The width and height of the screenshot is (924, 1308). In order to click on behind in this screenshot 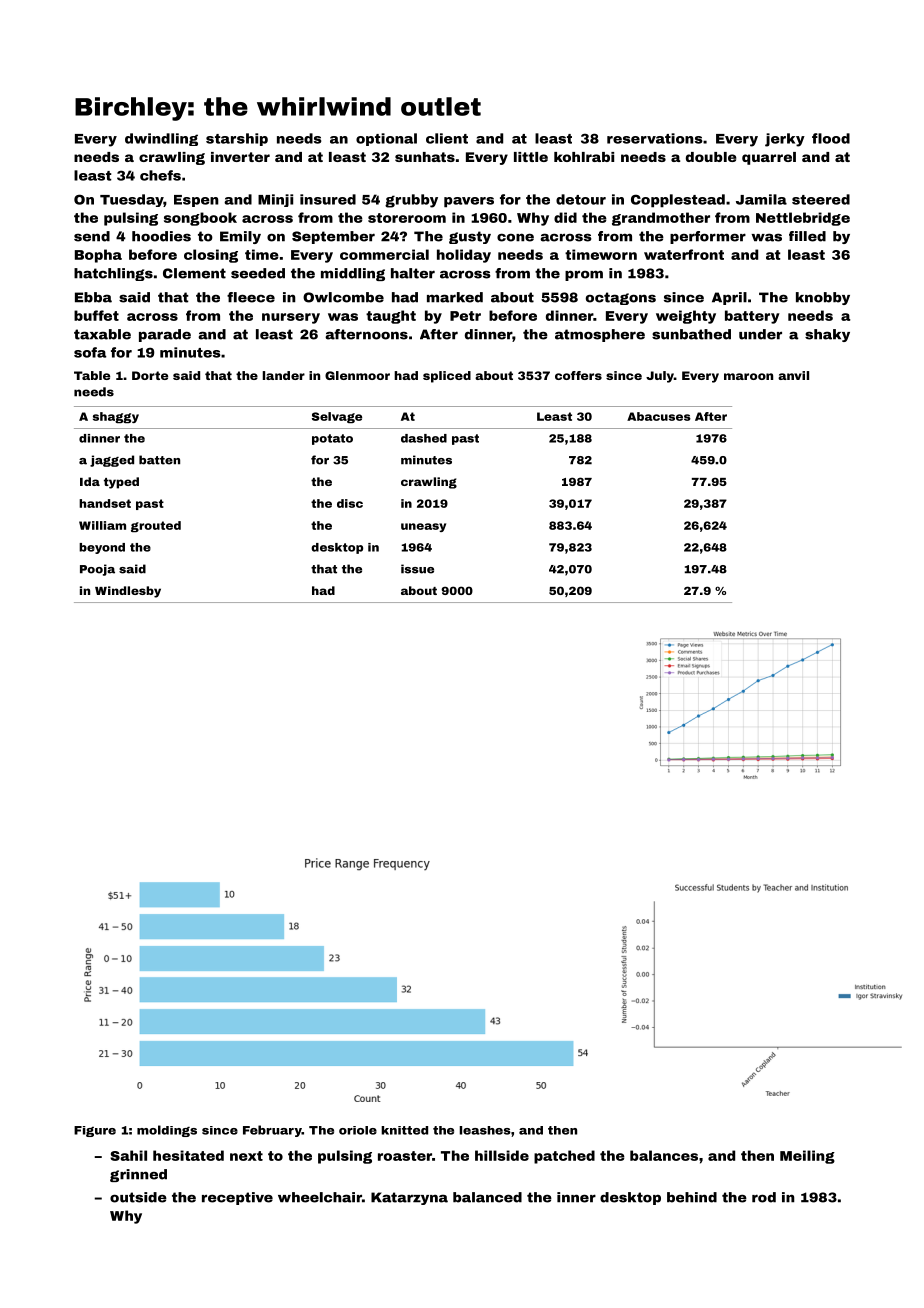, I will do `click(692, 1197)`.
